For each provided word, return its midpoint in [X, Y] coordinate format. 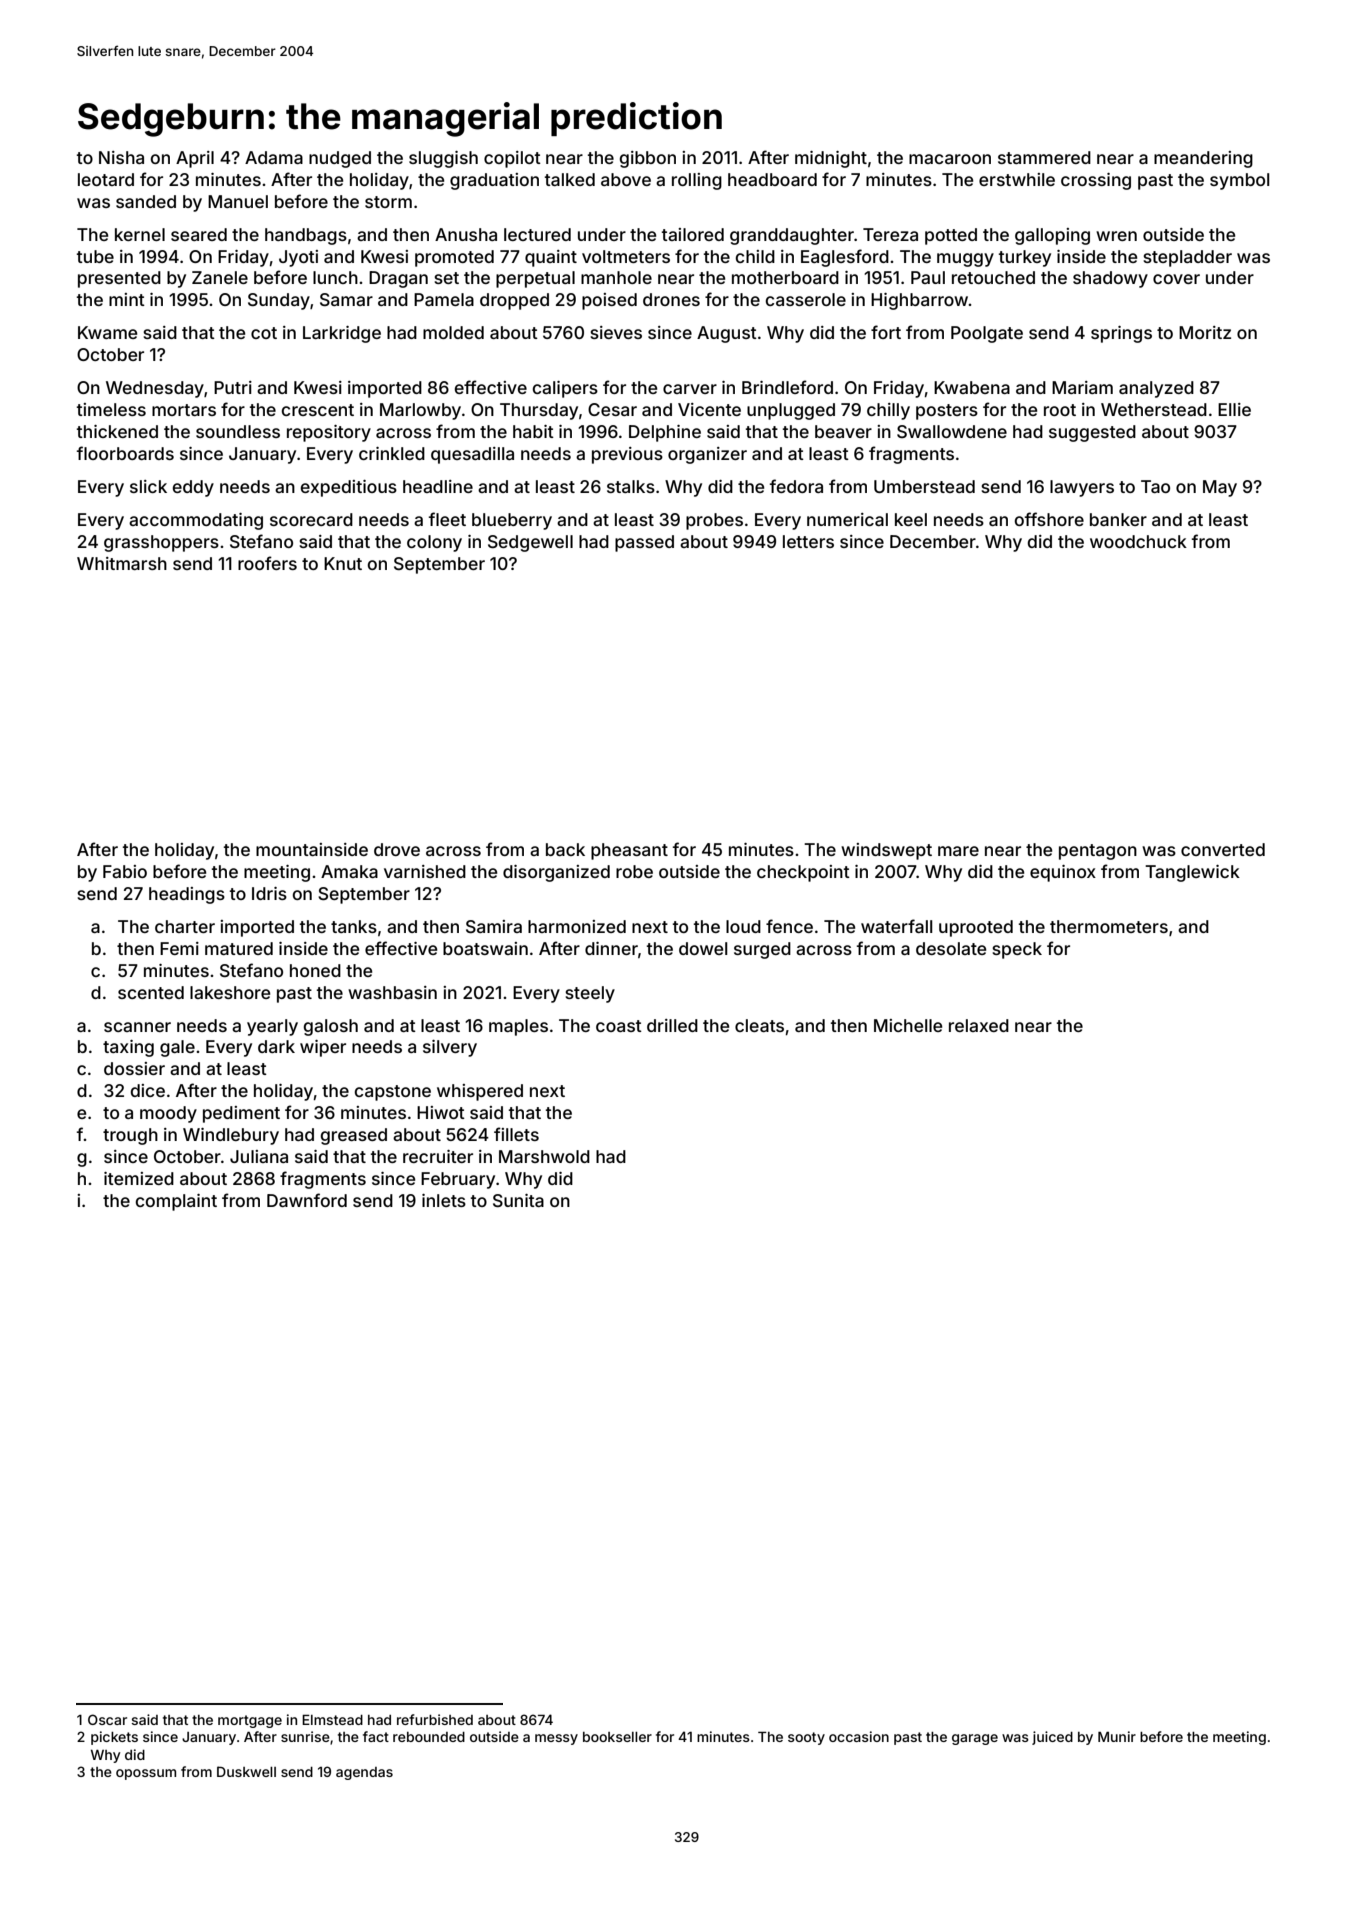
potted [951, 236]
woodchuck [1138, 541]
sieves [616, 332]
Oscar [107, 1719]
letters [808, 541]
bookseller [617, 1737]
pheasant [629, 851]
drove [397, 849]
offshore [1049, 519]
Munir [1117, 1736]
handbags [306, 236]
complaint [176, 1202]
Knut [343, 563]
